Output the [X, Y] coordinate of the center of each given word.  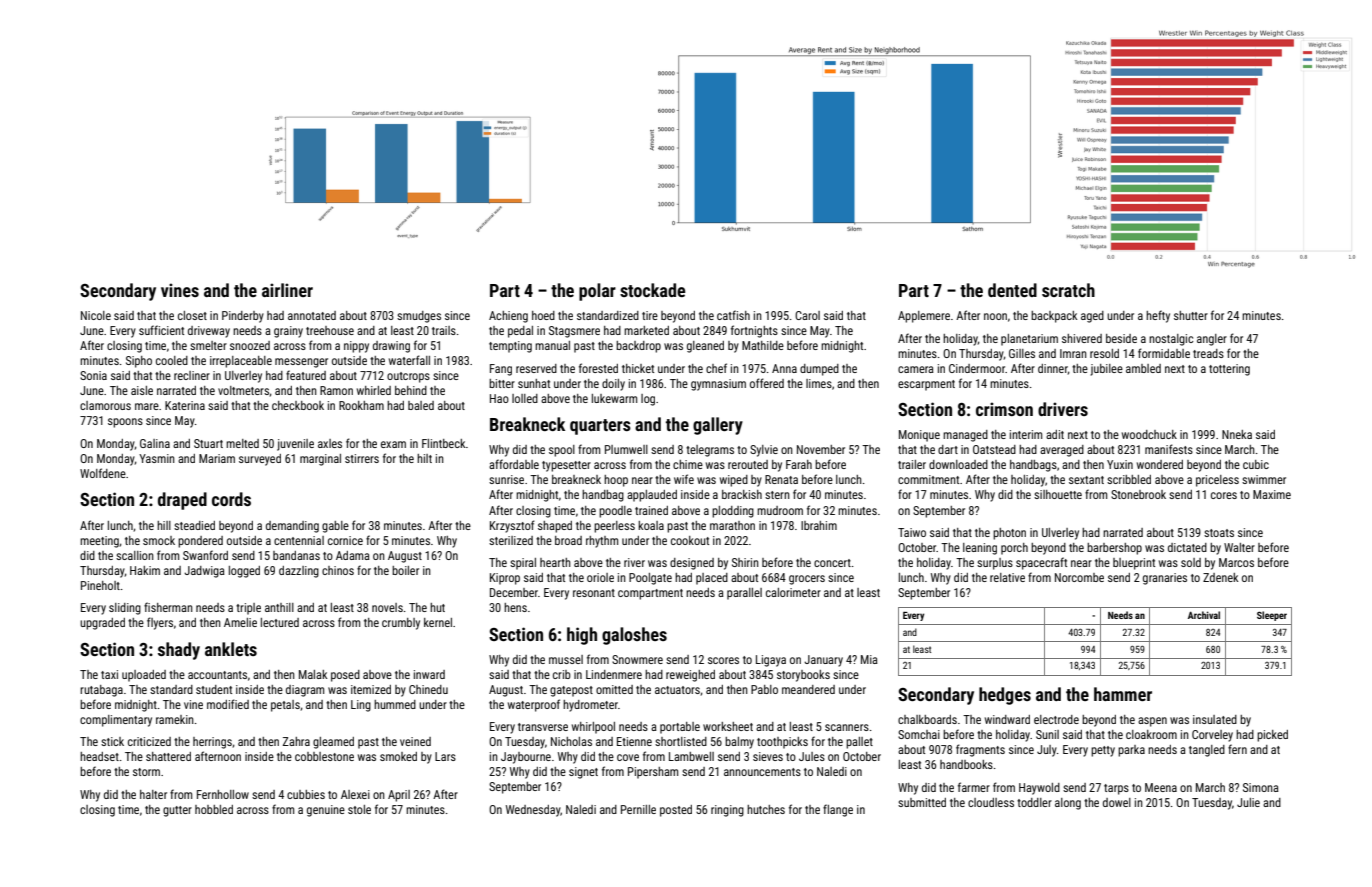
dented [1012, 290]
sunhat [534, 383]
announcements [762, 772]
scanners [847, 727]
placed [712, 579]
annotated [312, 315]
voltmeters [243, 390]
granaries [1165, 579]
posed [345, 676]
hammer [1123, 694]
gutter [177, 811]
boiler [405, 570]
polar [597, 292]
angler [1212, 340]
